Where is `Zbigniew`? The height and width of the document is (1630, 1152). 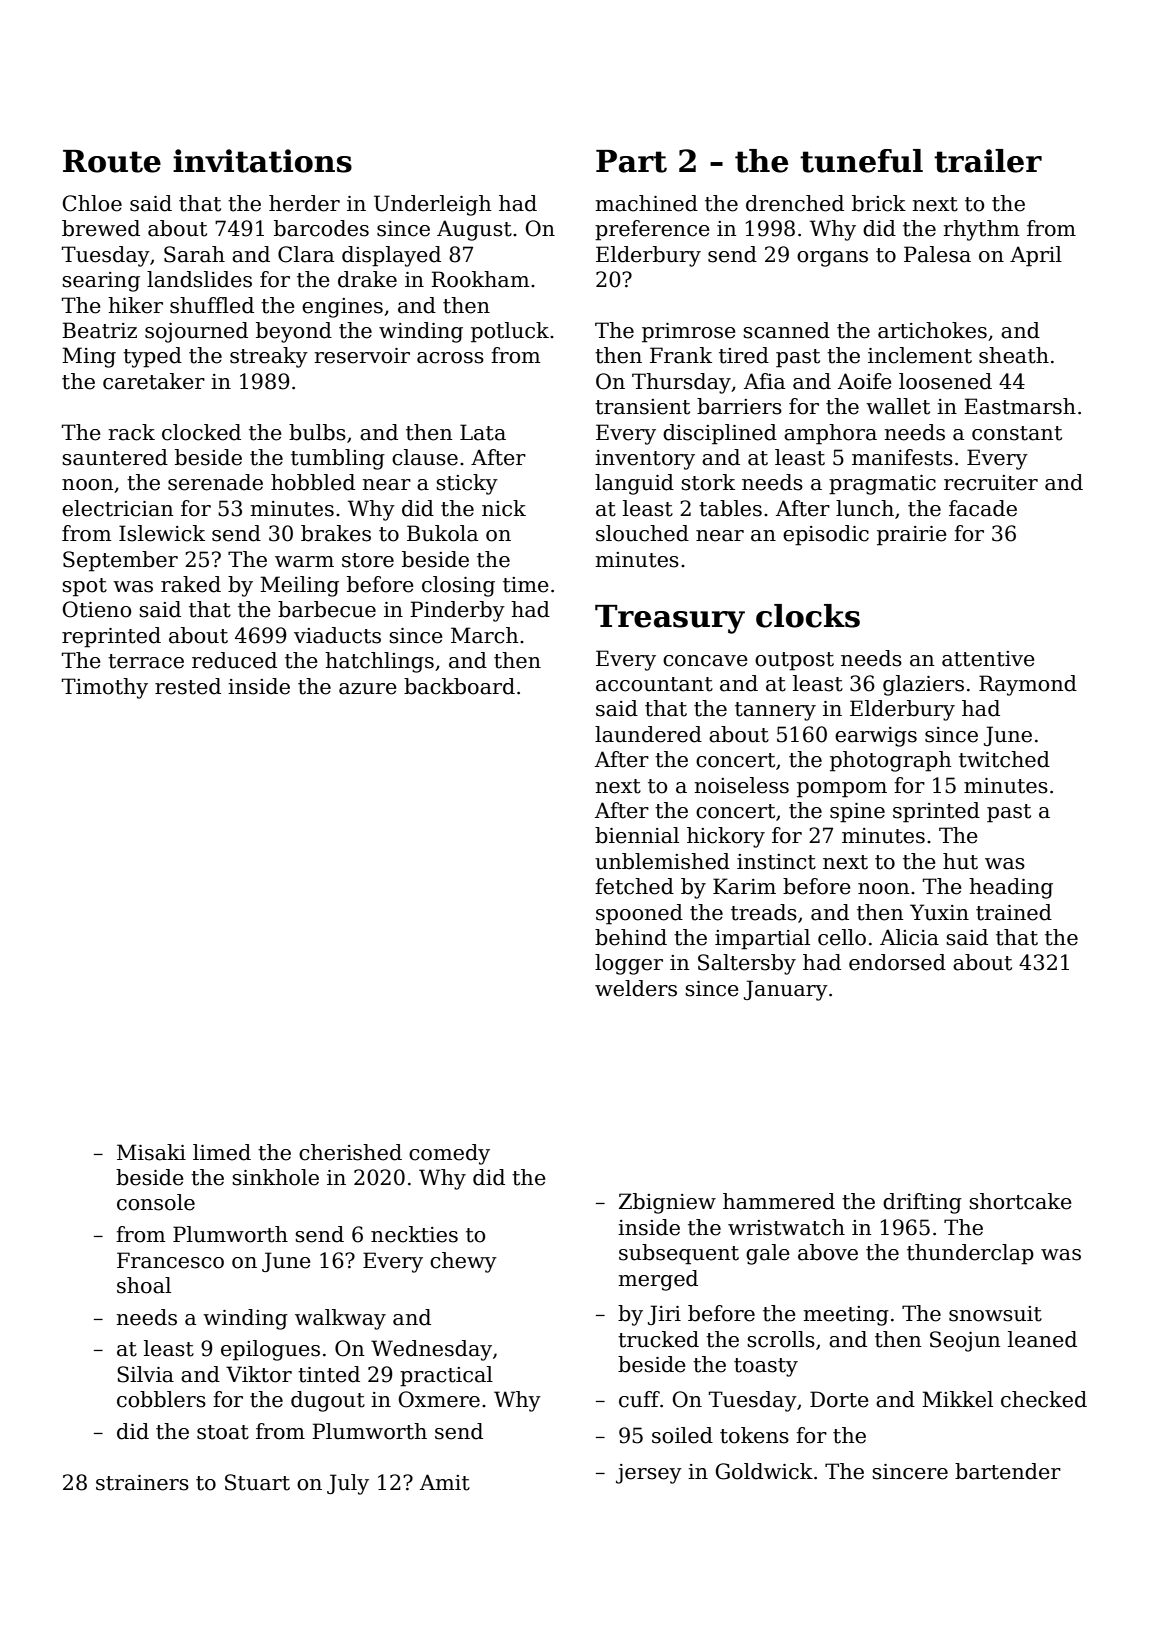
Zbigniew is located at coordinates (667, 1203).
